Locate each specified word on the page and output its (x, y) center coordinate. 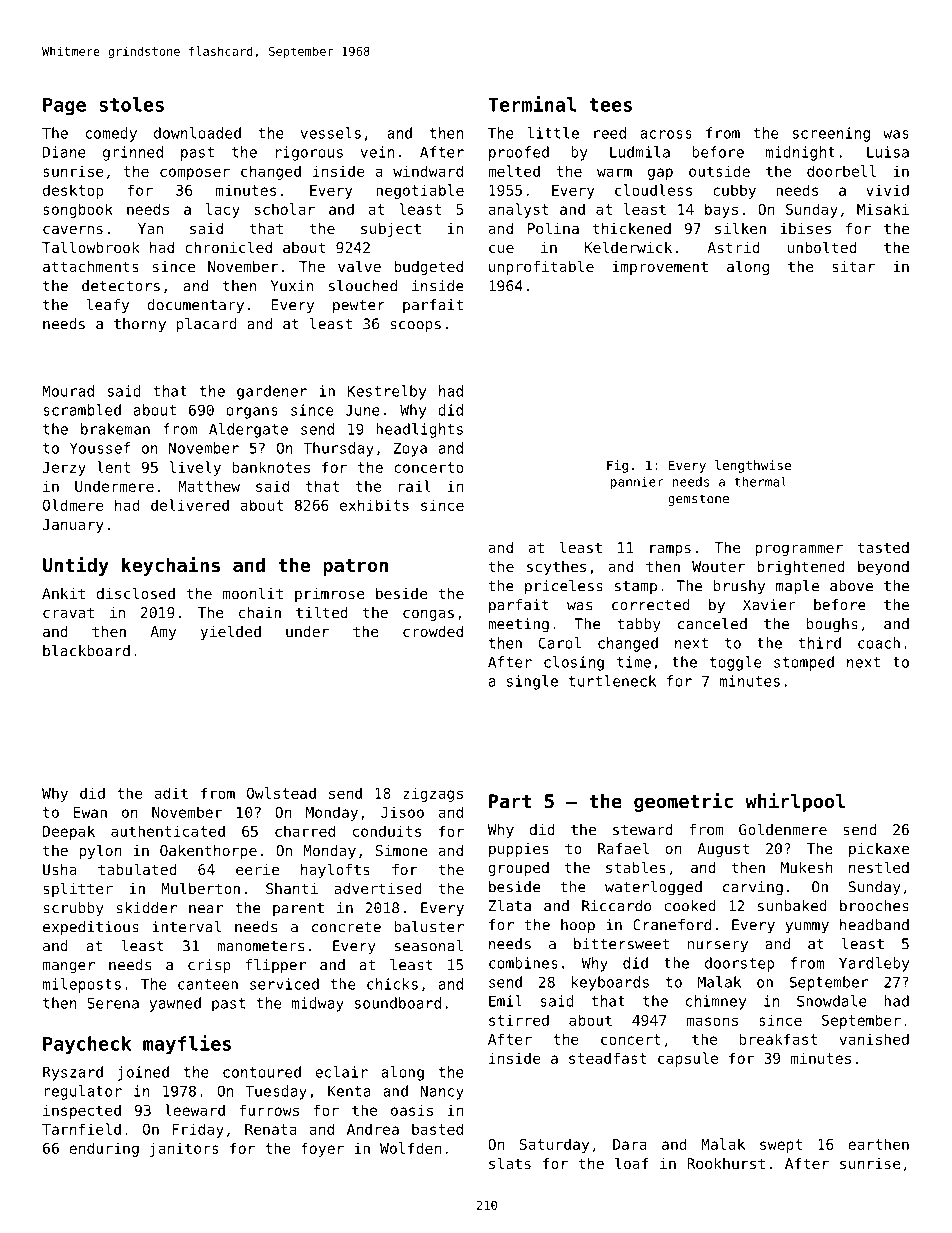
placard (207, 325)
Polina (553, 228)
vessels (330, 133)
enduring (104, 1149)
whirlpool (795, 802)
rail (415, 486)
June (363, 410)
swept (781, 1146)
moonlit (253, 593)
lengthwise (753, 466)
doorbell (841, 171)
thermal (761, 482)
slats (510, 1163)
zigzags (433, 794)
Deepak (69, 832)
